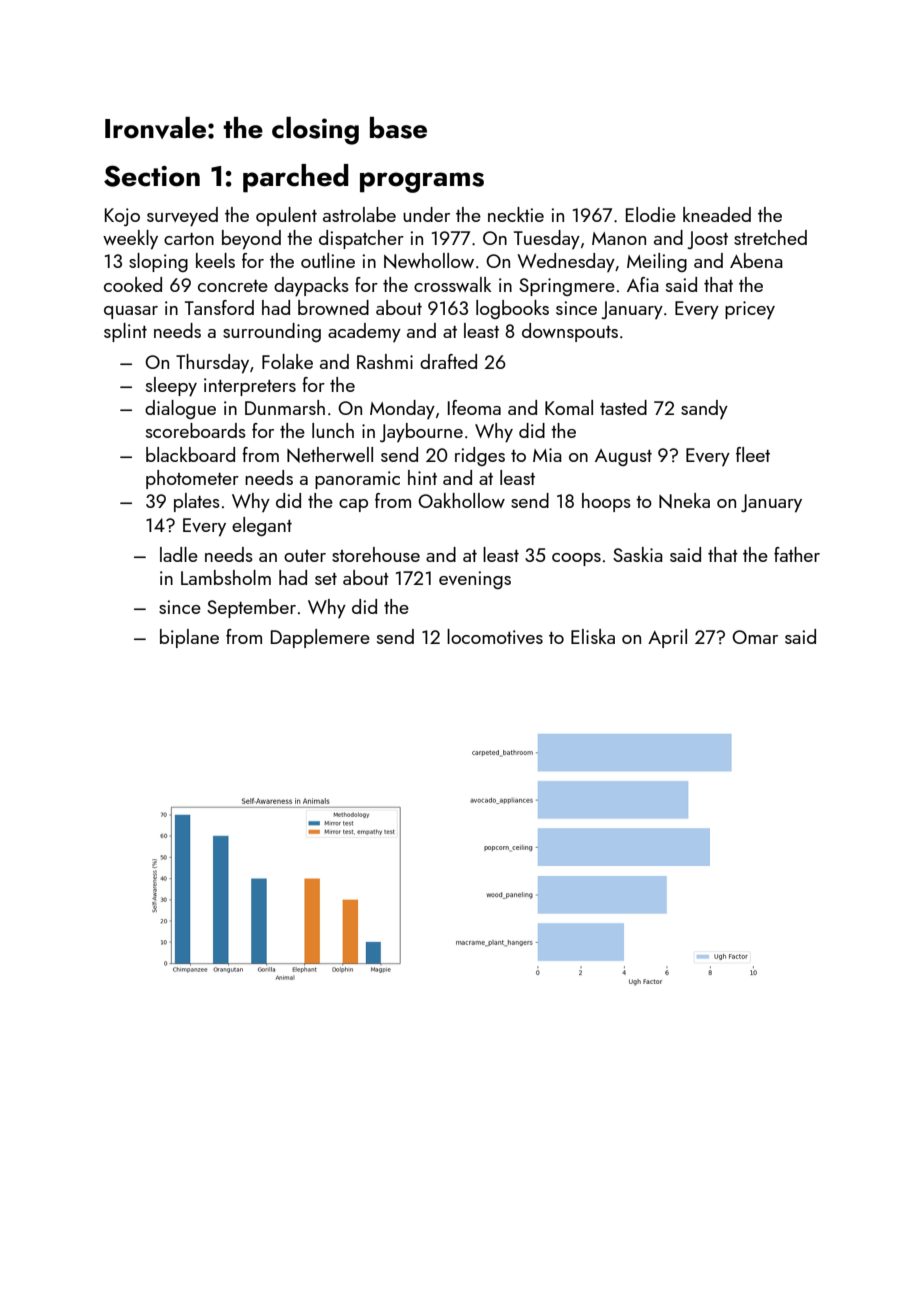 The image size is (924, 1308). I want to click on logbooks, so click(512, 309).
